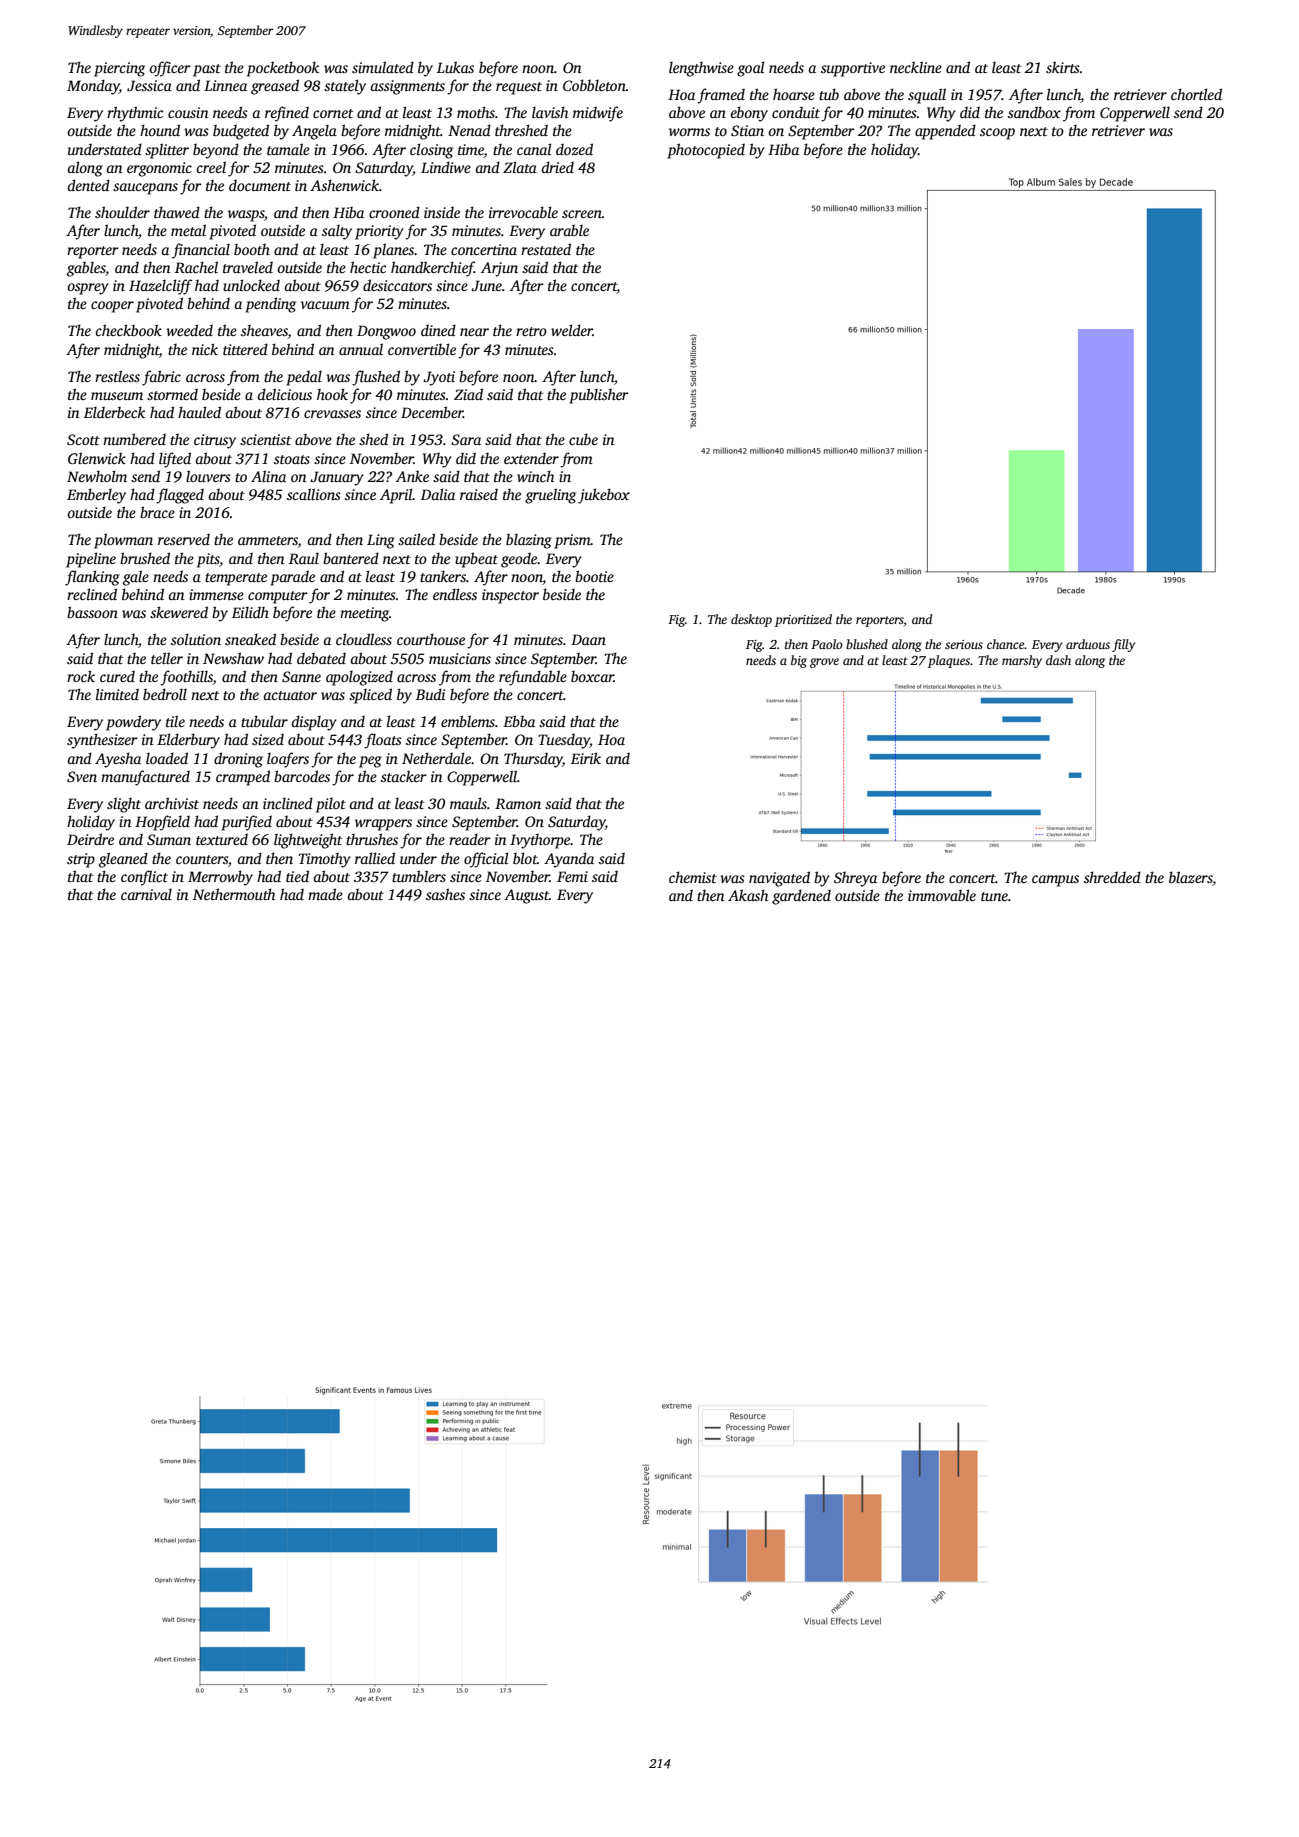 The image size is (1299, 1837). What do you see at coordinates (81, 676) in the document?
I see `rock` at bounding box center [81, 676].
